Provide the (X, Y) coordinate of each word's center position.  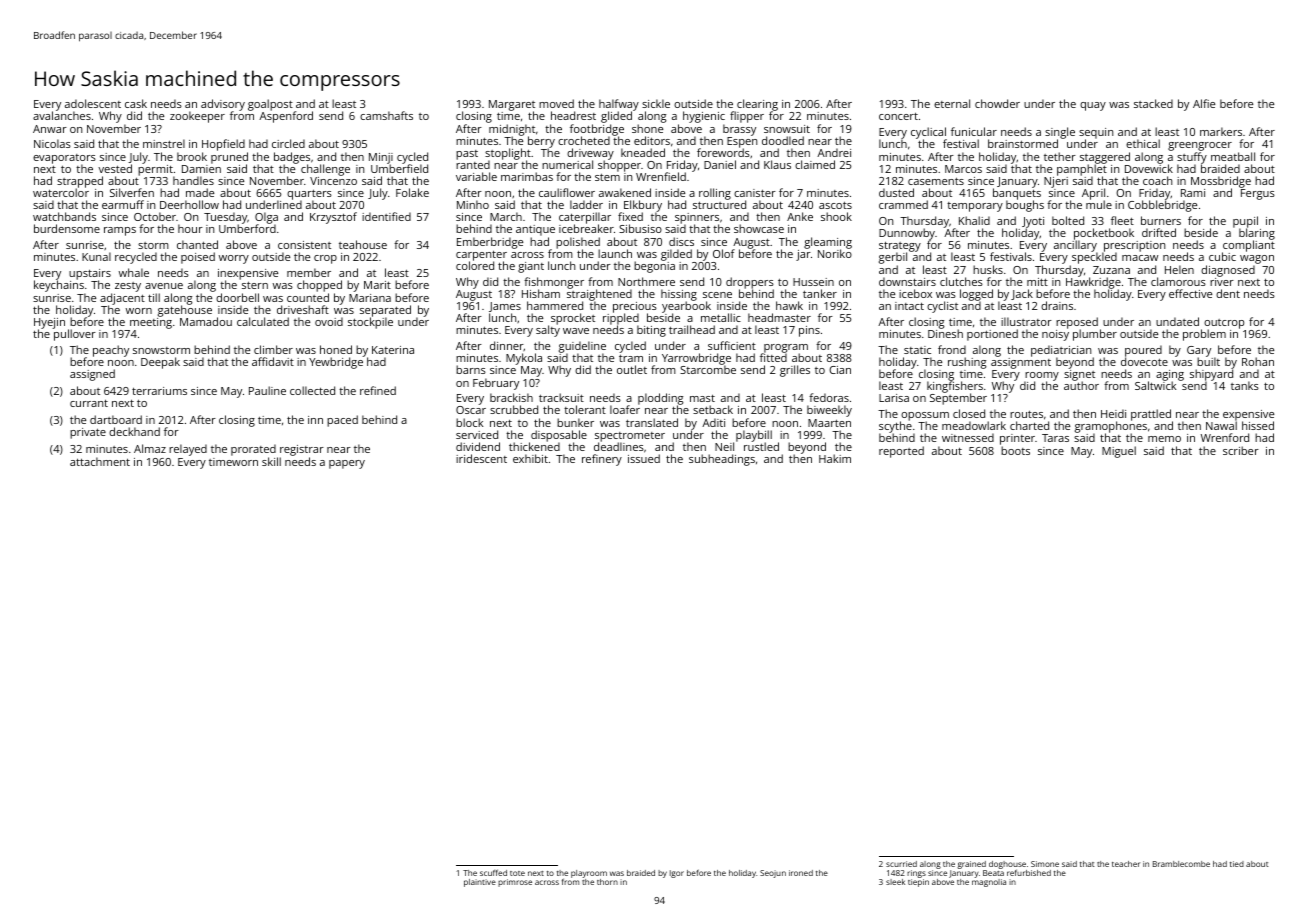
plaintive (480, 883)
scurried (901, 864)
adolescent (93, 103)
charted (1029, 425)
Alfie (1204, 103)
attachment (100, 461)
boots (1015, 450)
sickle (656, 103)
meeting (151, 323)
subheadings (722, 460)
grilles (795, 371)
